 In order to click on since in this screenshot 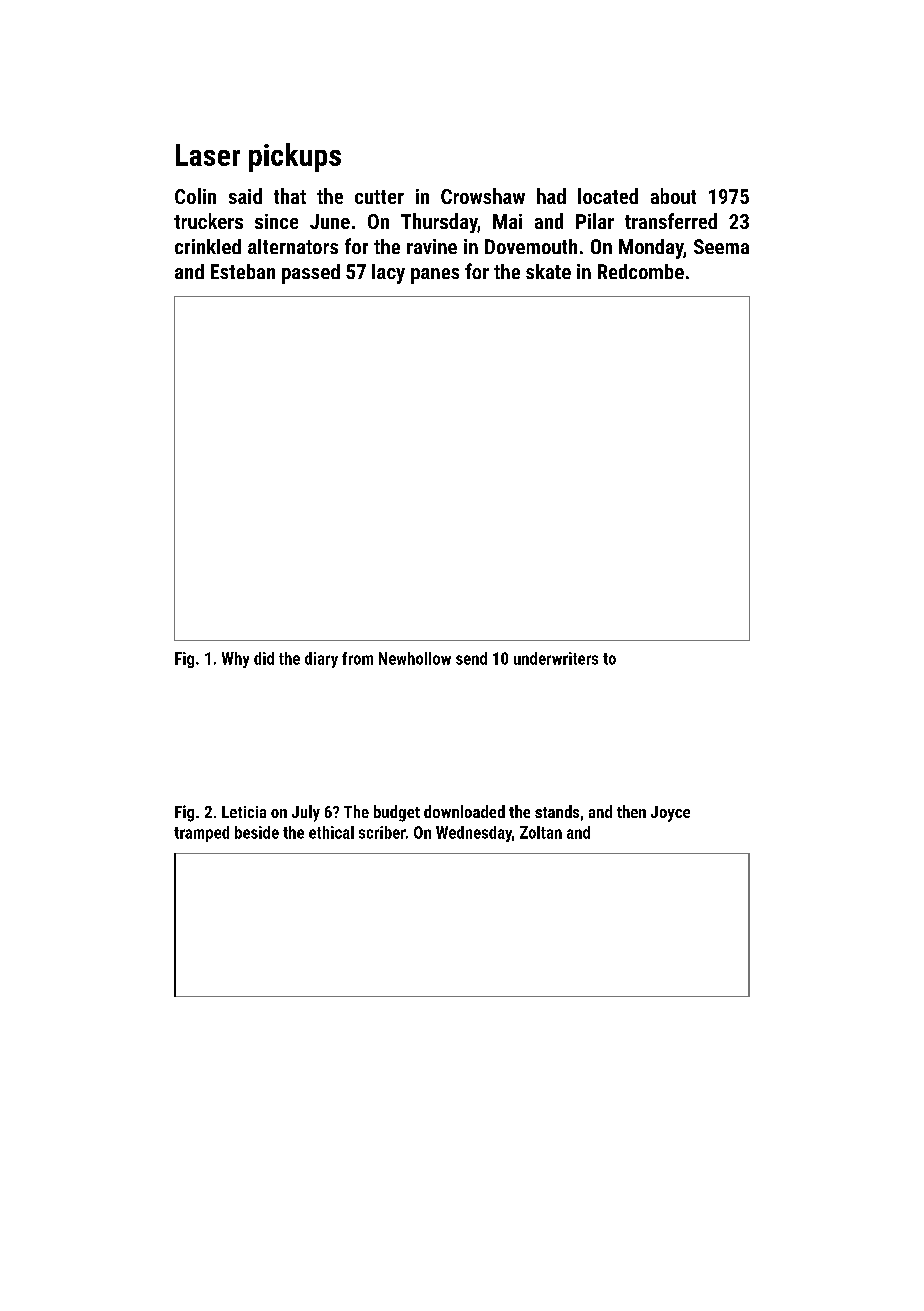, I will do `click(276, 221)`.
